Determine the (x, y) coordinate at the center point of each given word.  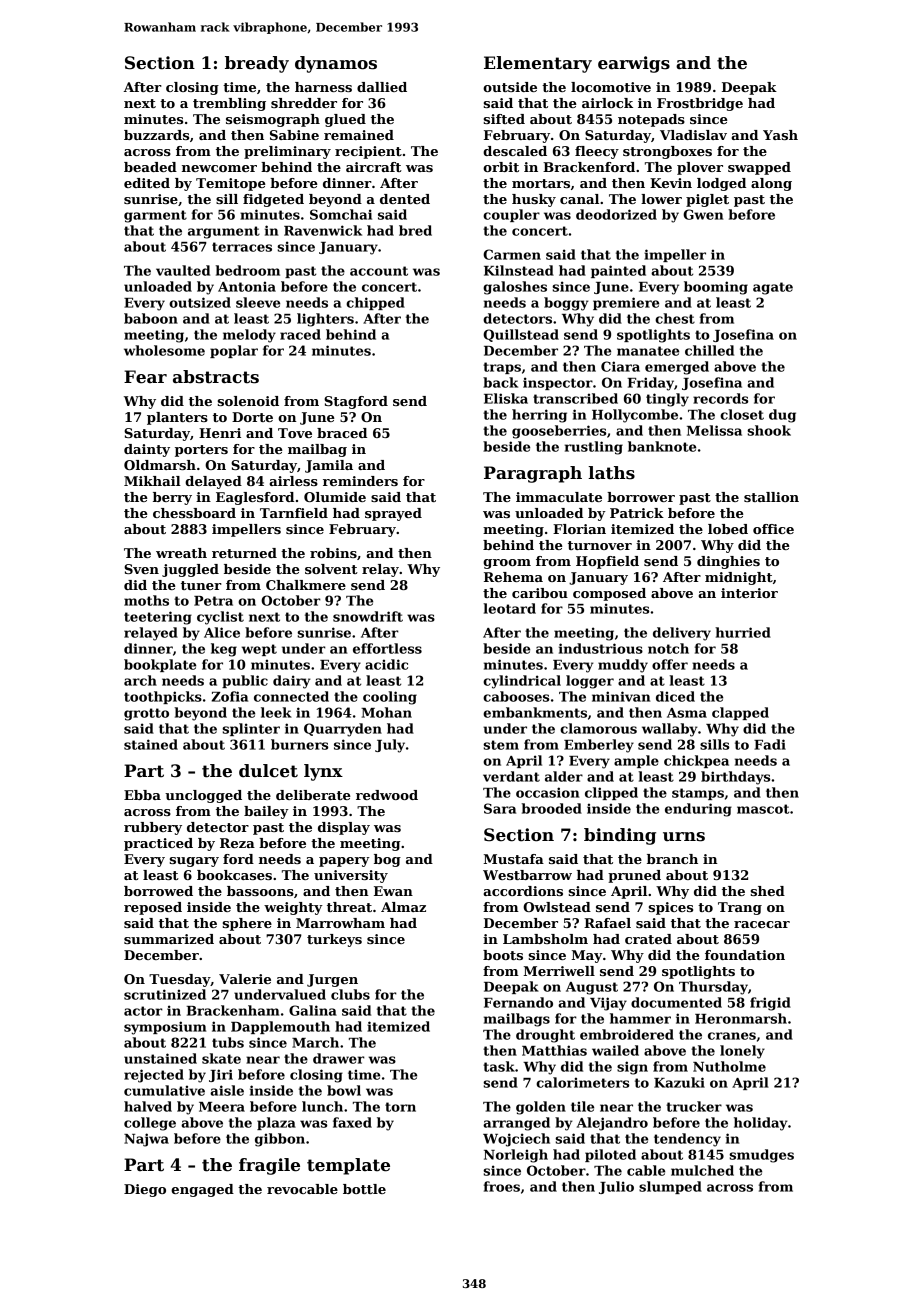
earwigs (634, 64)
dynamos (336, 64)
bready (257, 64)
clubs (350, 994)
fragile (269, 1166)
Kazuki (679, 1082)
